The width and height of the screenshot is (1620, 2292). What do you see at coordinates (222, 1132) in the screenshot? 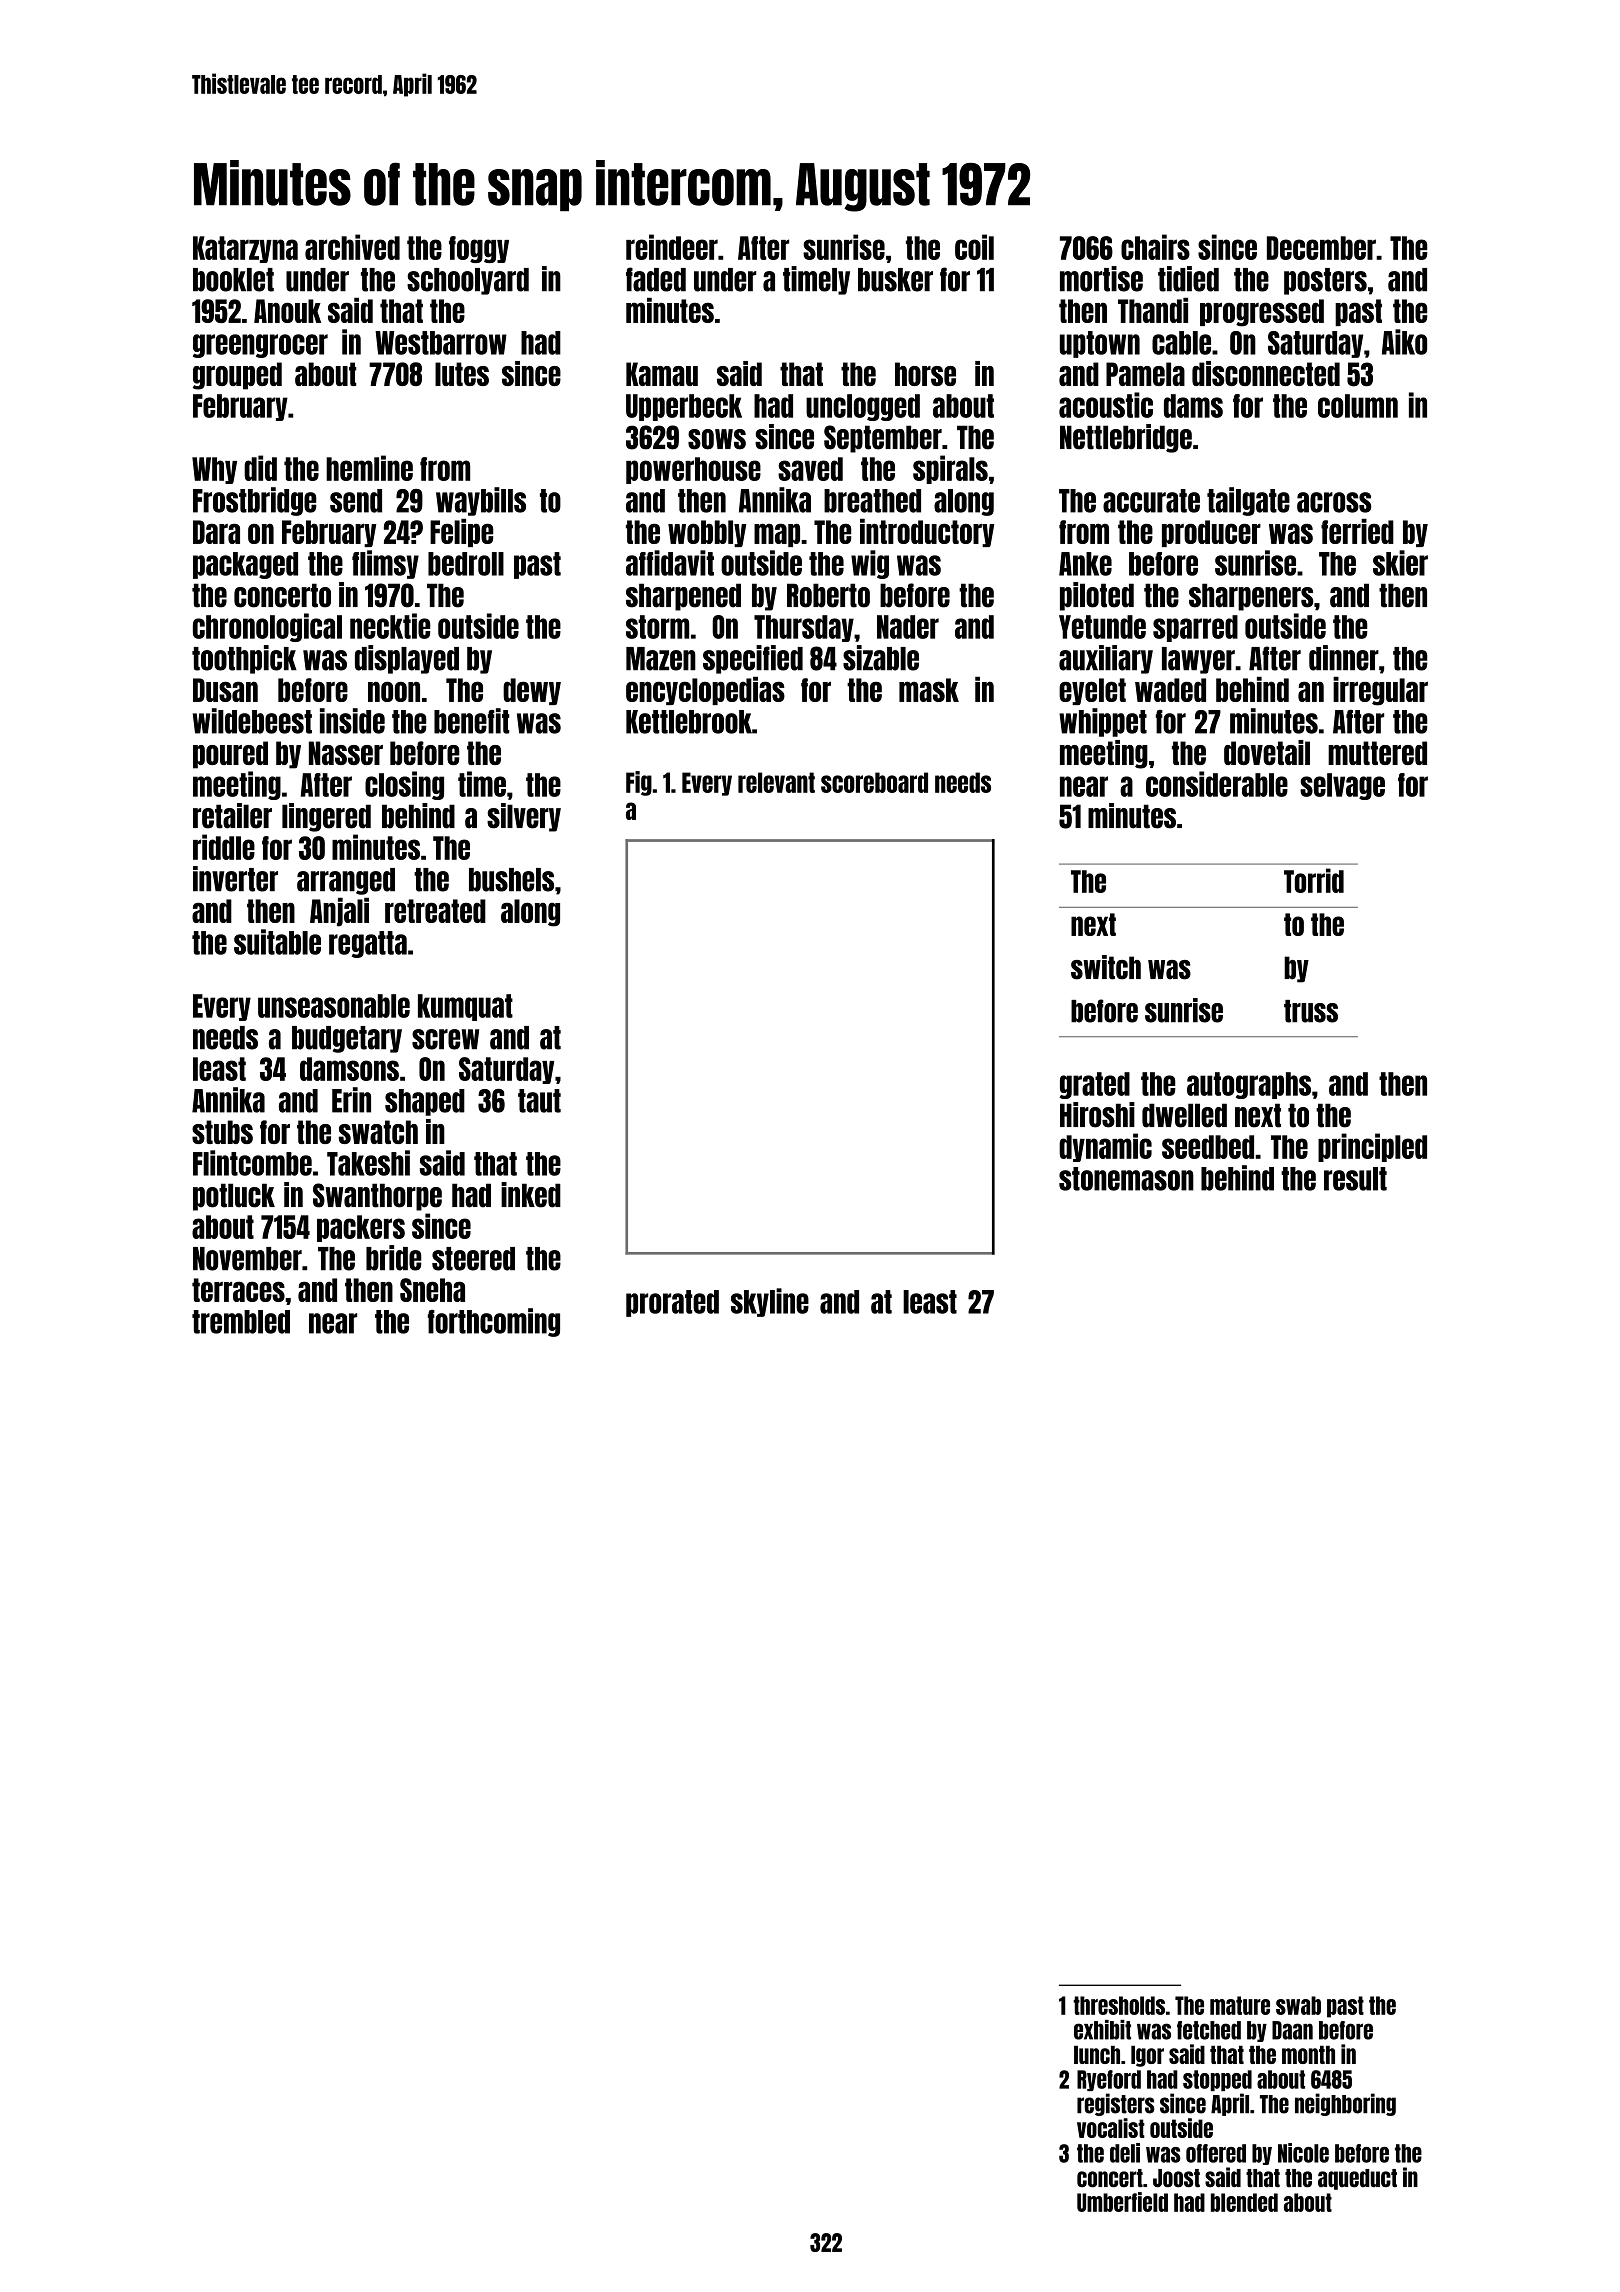
I see `stubs` at bounding box center [222, 1132].
